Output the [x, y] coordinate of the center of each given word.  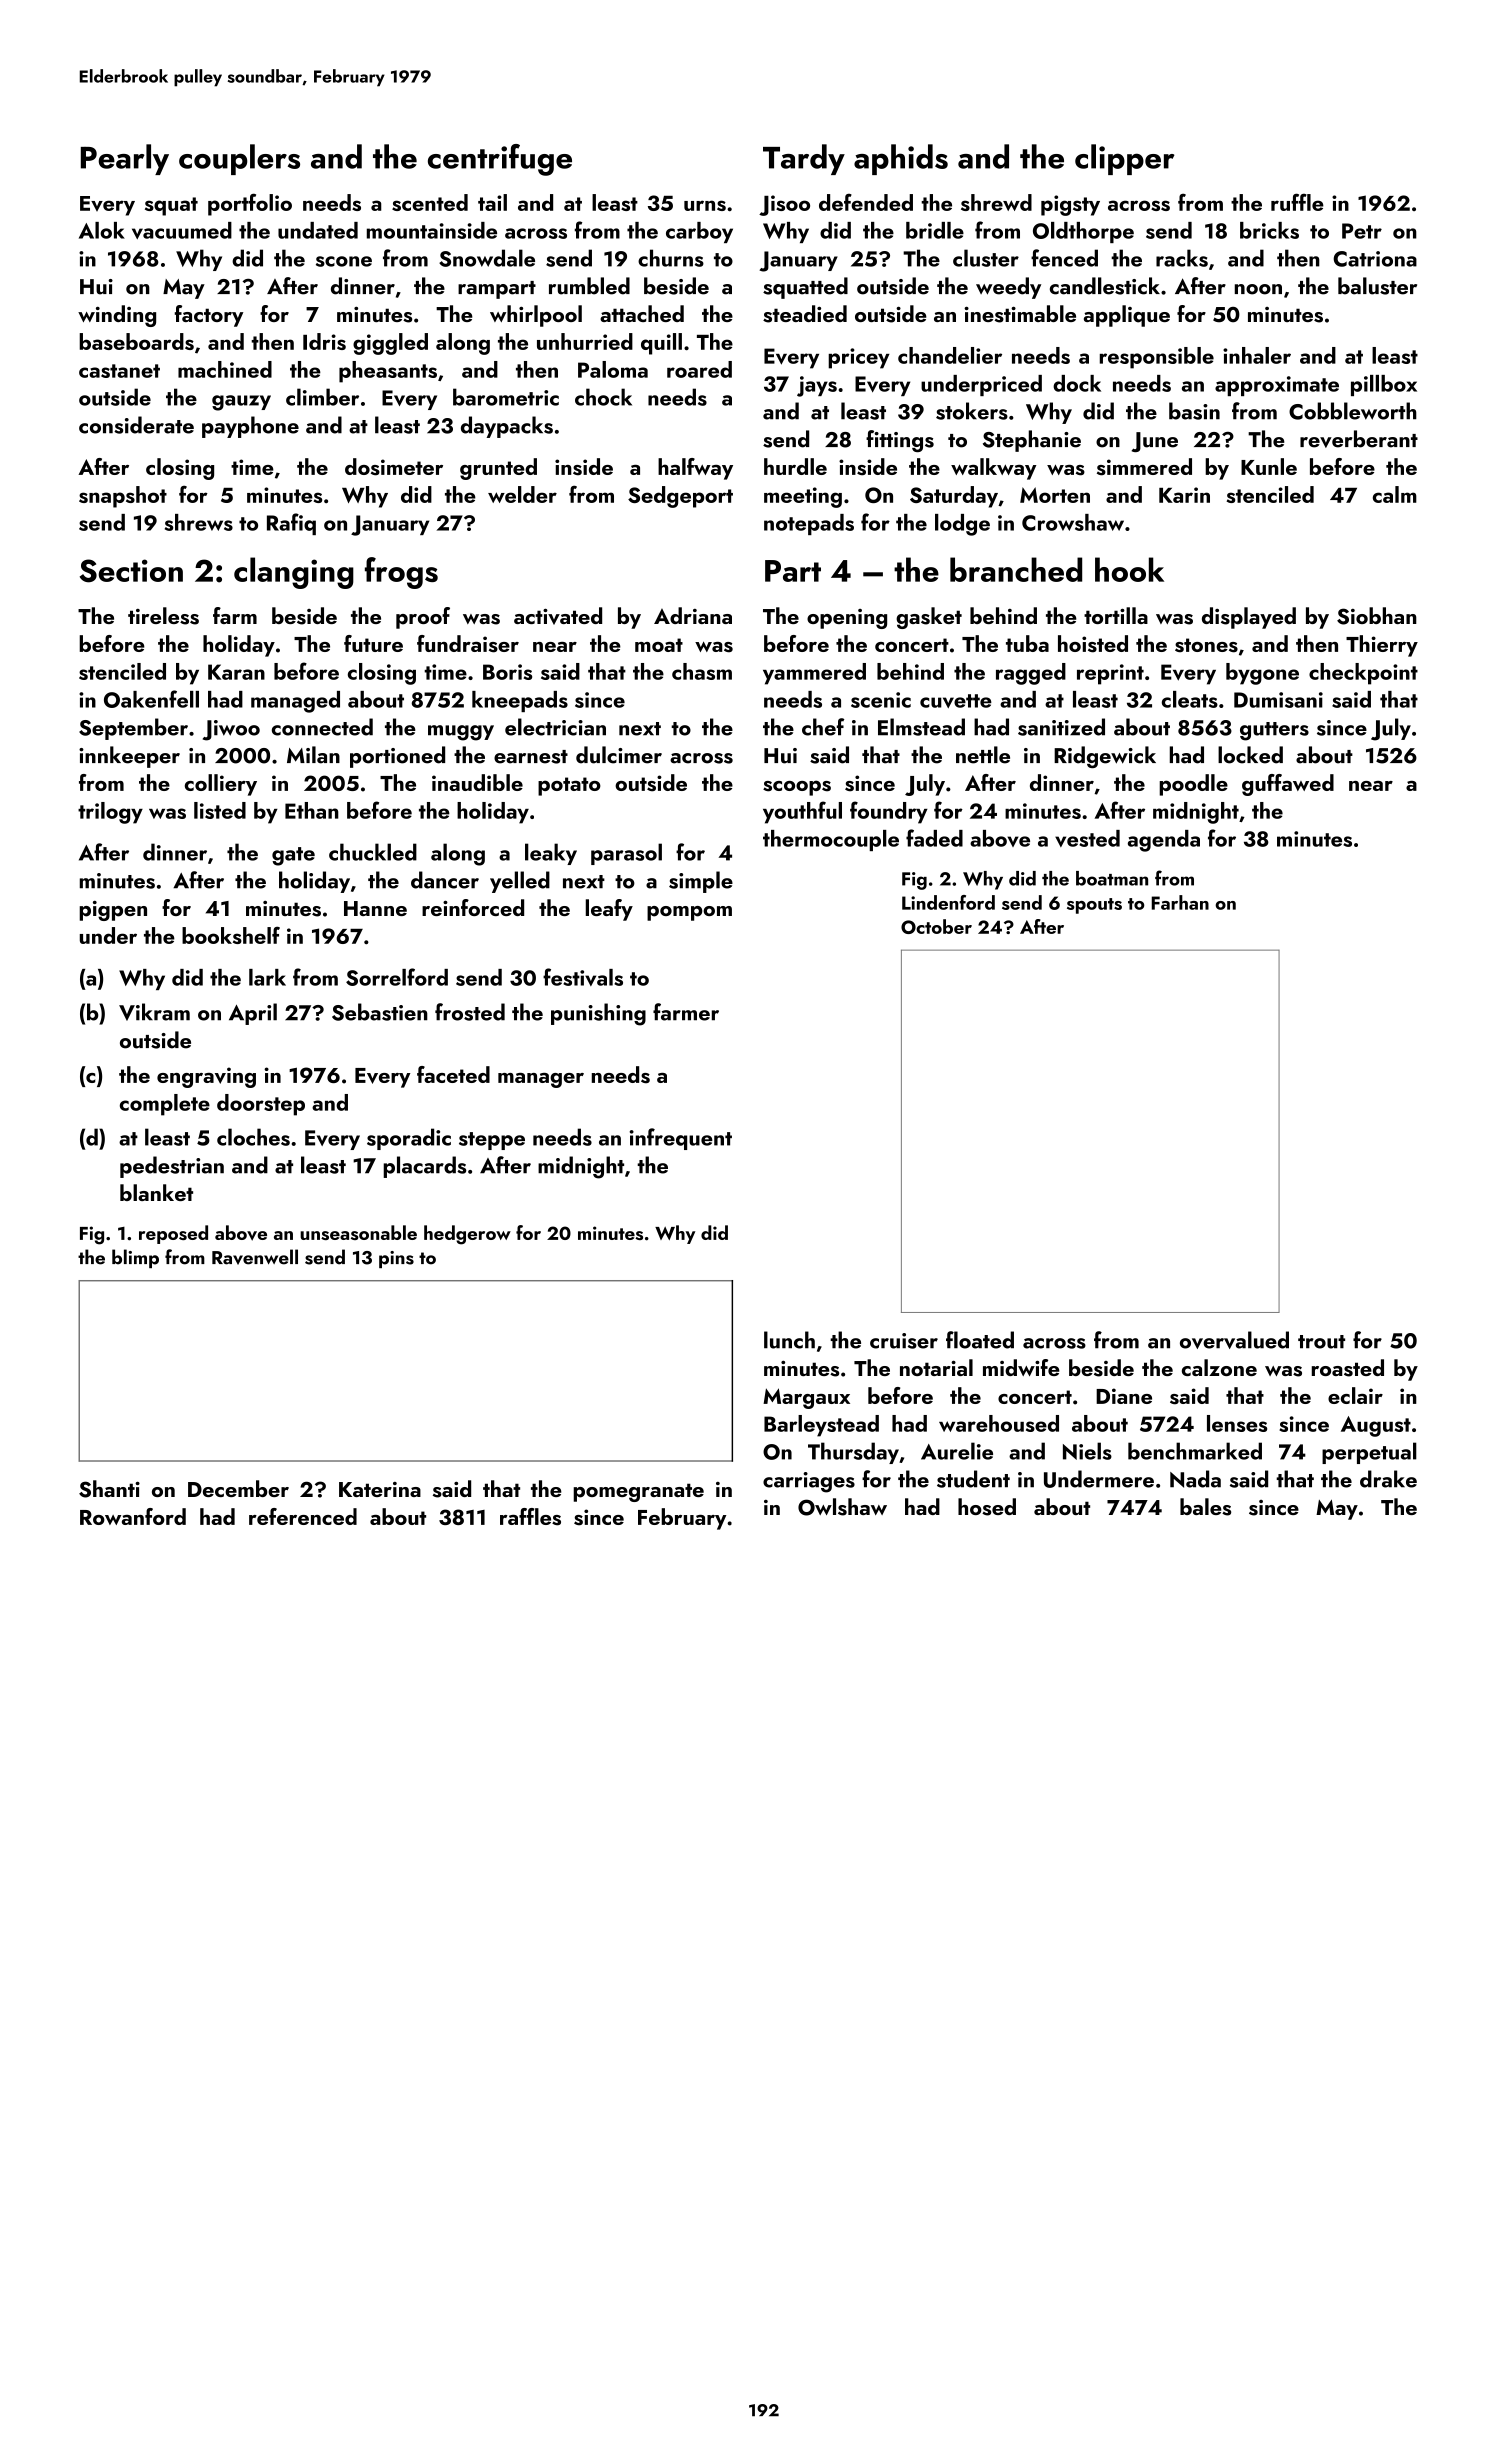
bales [1205, 1507]
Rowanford [133, 1516]
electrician [555, 727]
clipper [1125, 159]
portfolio [250, 204]
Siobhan [1377, 616]
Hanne [375, 908]
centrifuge [500, 160]
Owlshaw [842, 1507]
